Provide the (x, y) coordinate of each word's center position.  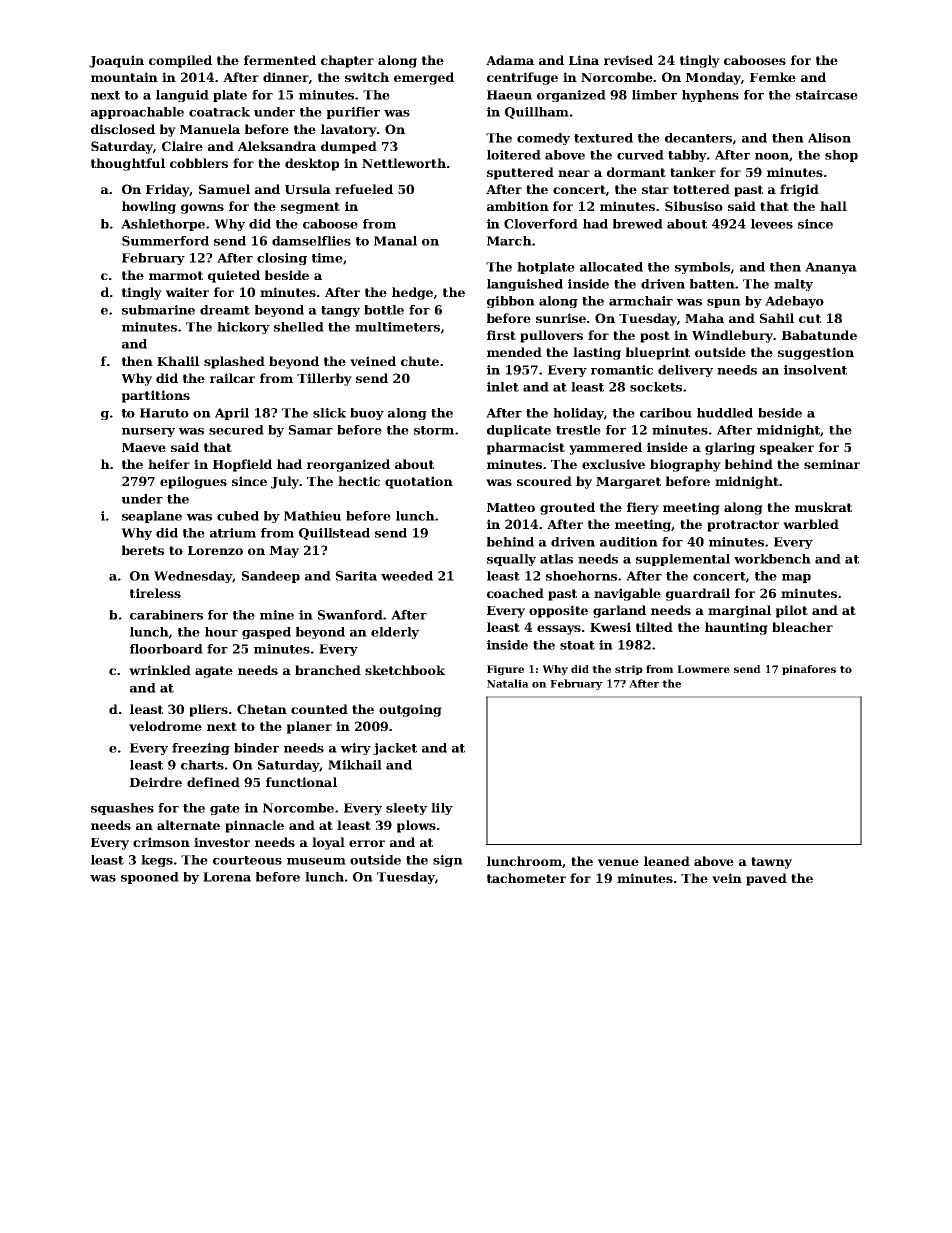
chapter (347, 61)
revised (628, 60)
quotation (419, 482)
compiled (180, 61)
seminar (832, 464)
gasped (266, 633)
